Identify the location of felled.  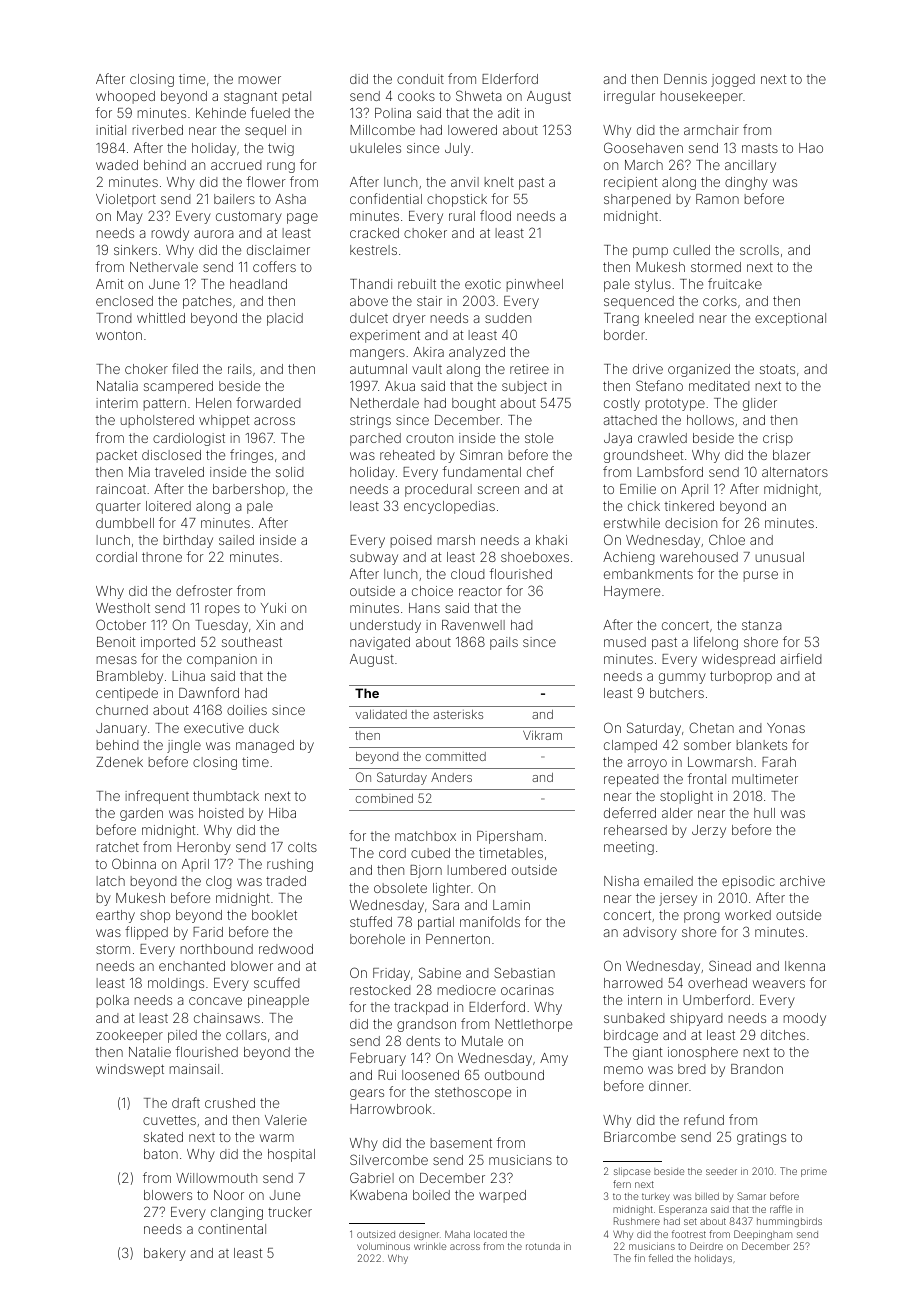
(661, 1258).
